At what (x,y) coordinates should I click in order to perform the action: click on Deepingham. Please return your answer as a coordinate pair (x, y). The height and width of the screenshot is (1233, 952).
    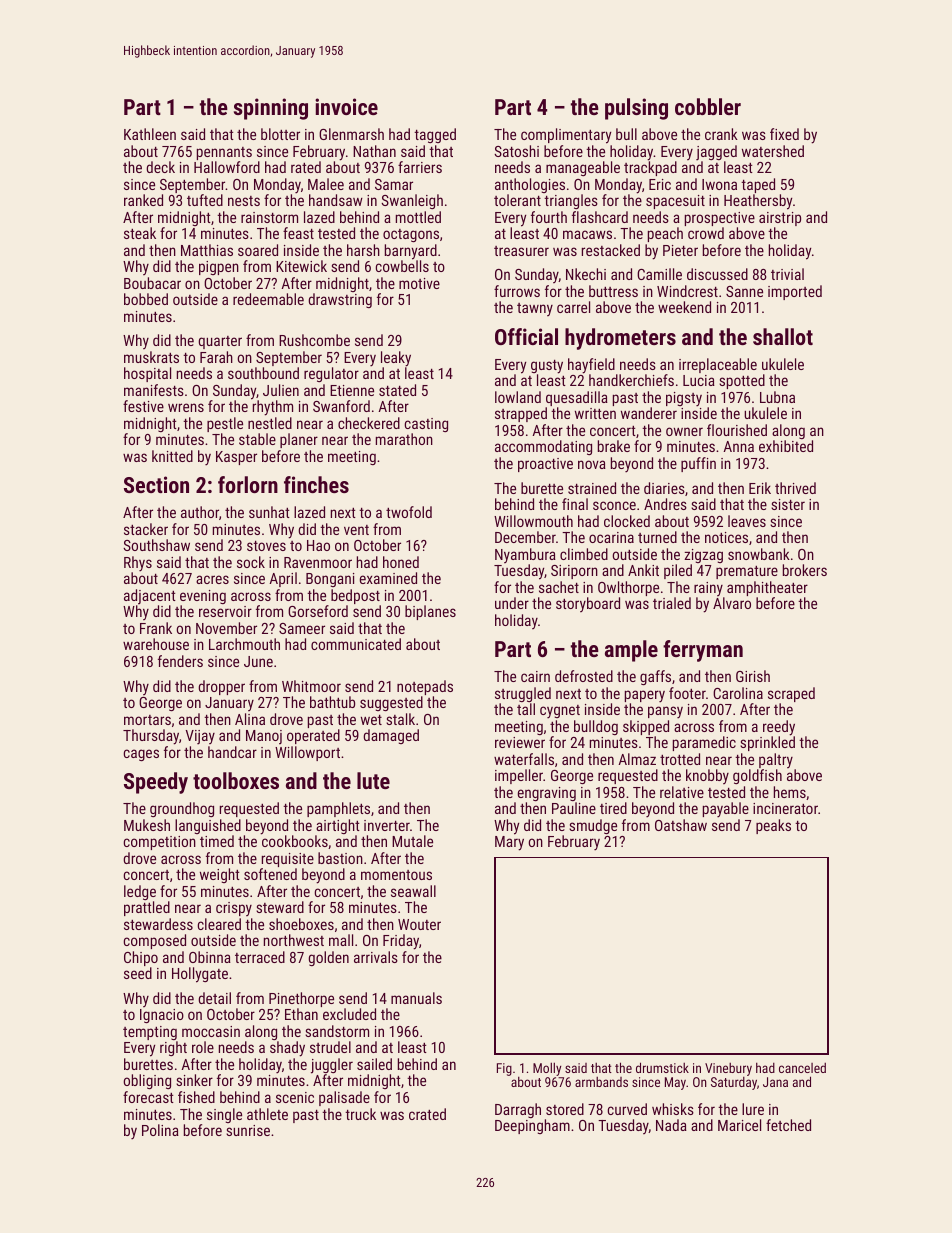
    Looking at the image, I should click on (532, 1126).
